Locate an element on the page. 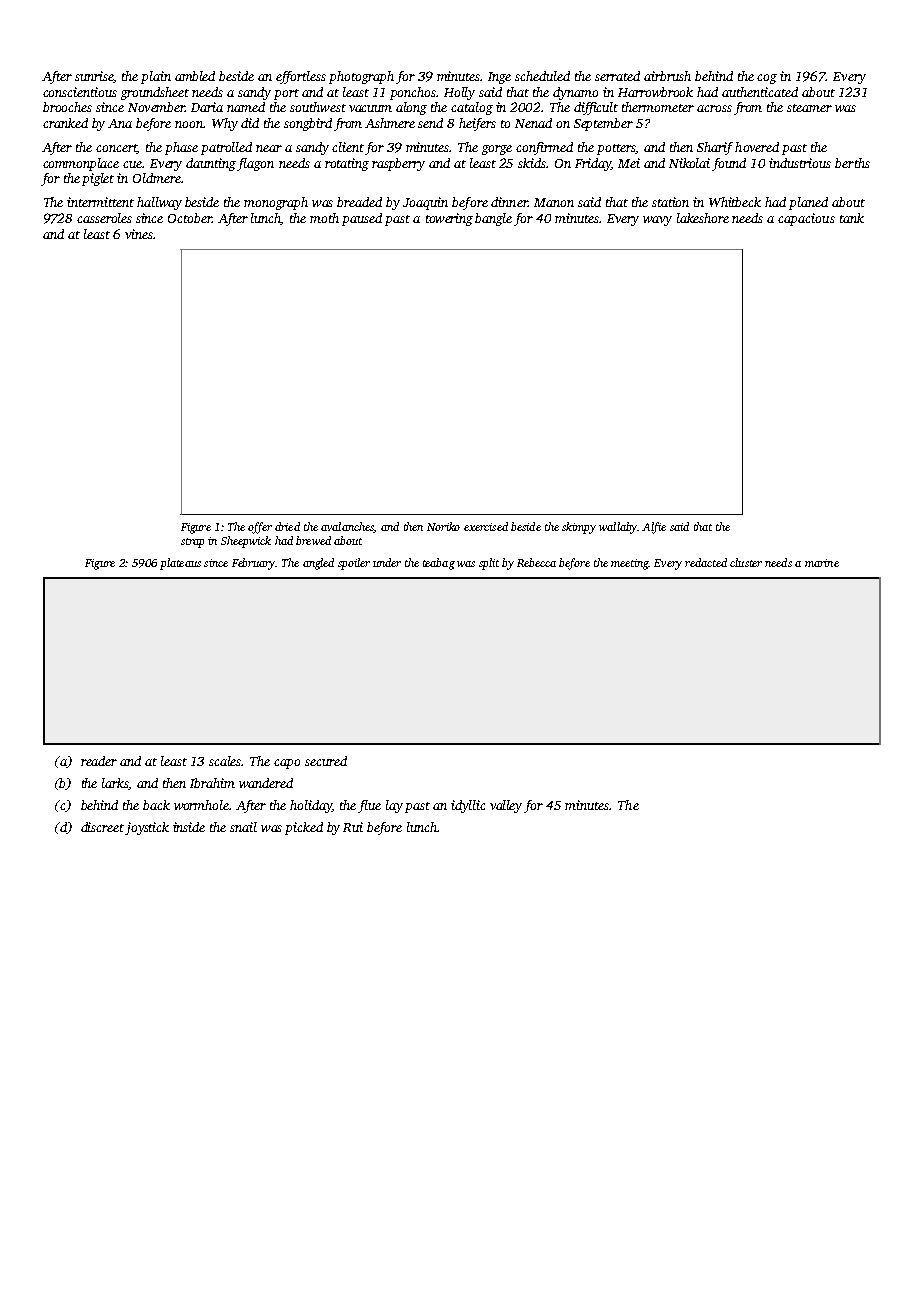 Image resolution: width=924 pixels, height=1308 pixels. secured is located at coordinates (326, 761).
